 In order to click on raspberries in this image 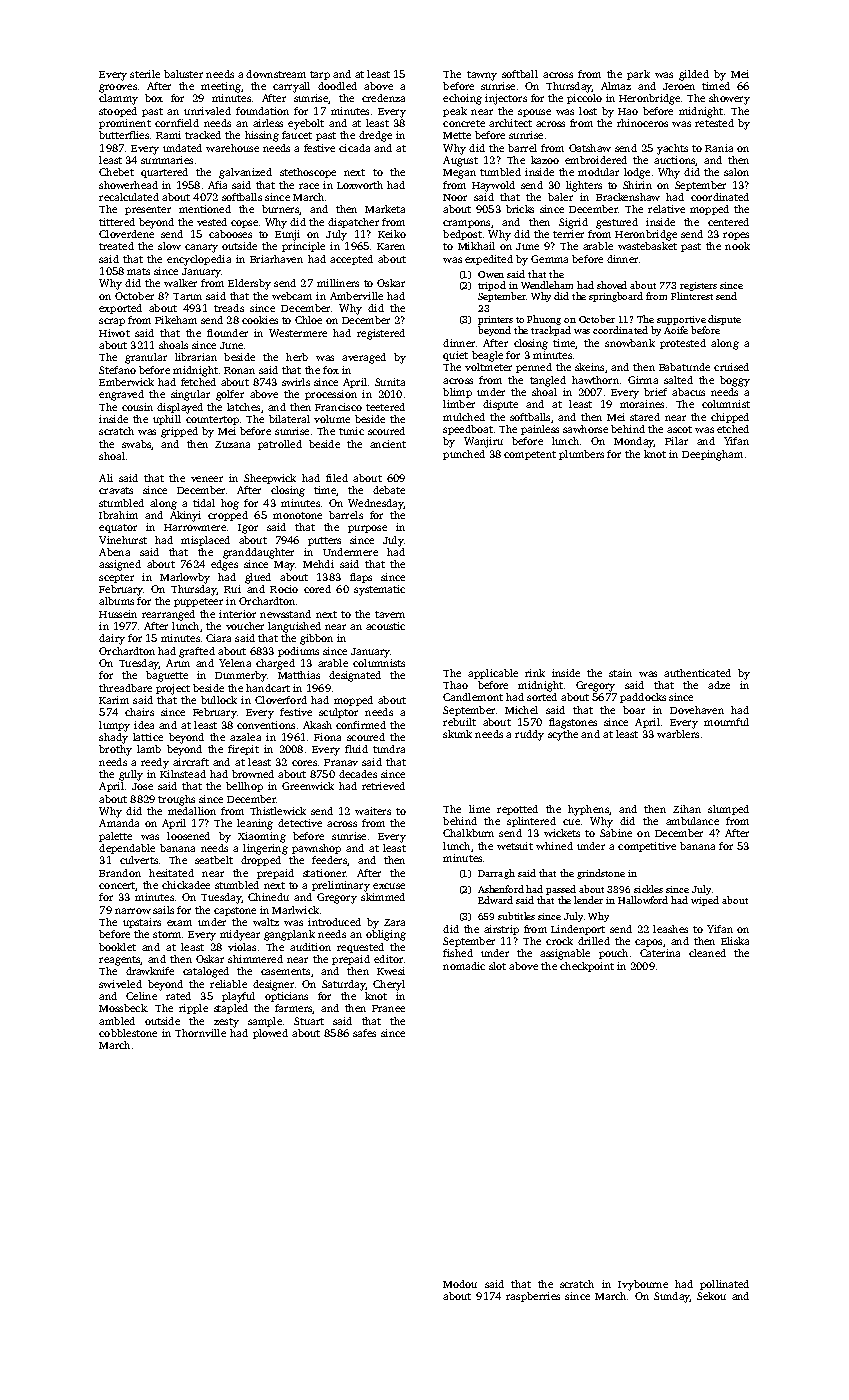, I will do `click(533, 1297)`.
